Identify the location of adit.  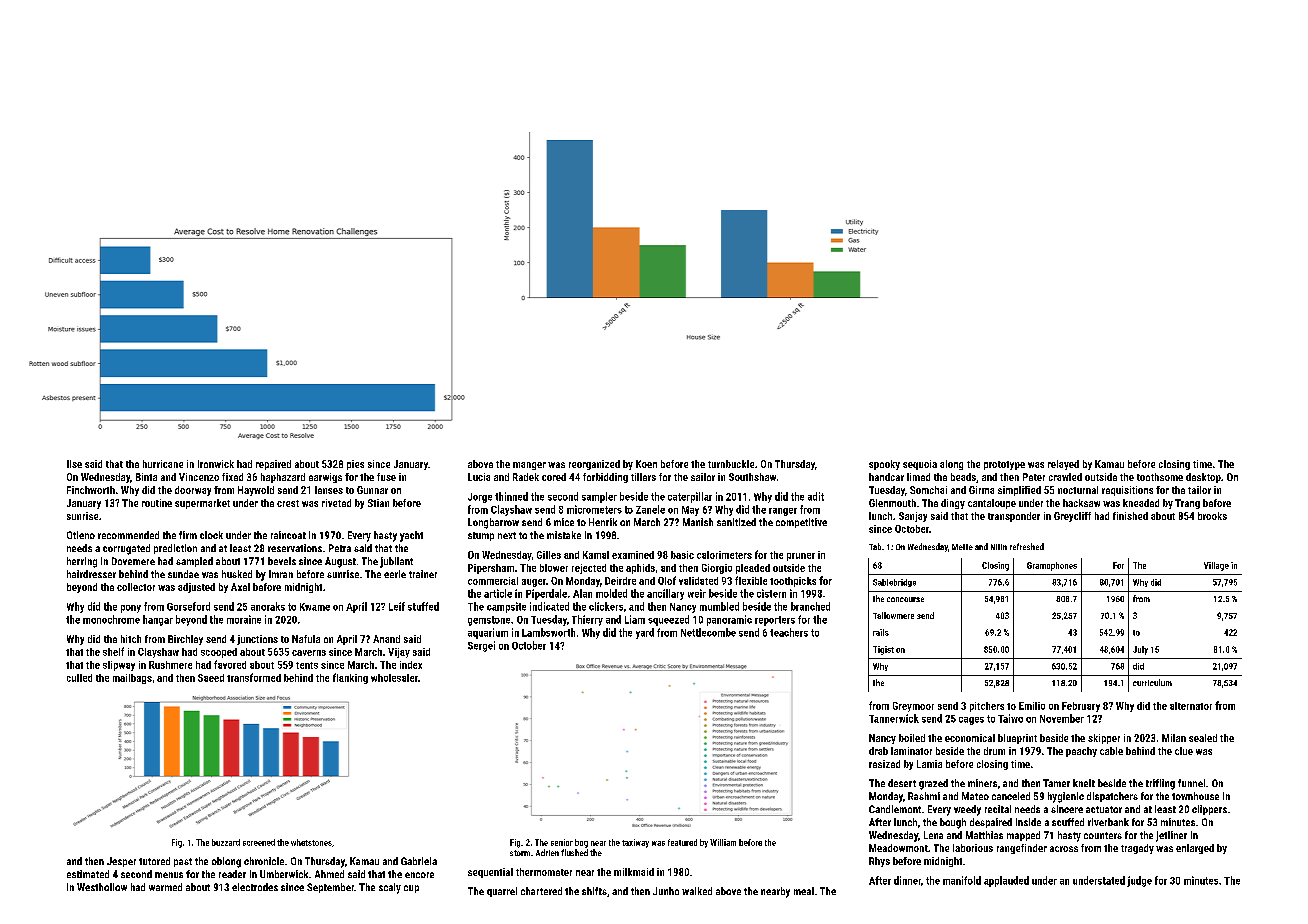
(816, 496).
